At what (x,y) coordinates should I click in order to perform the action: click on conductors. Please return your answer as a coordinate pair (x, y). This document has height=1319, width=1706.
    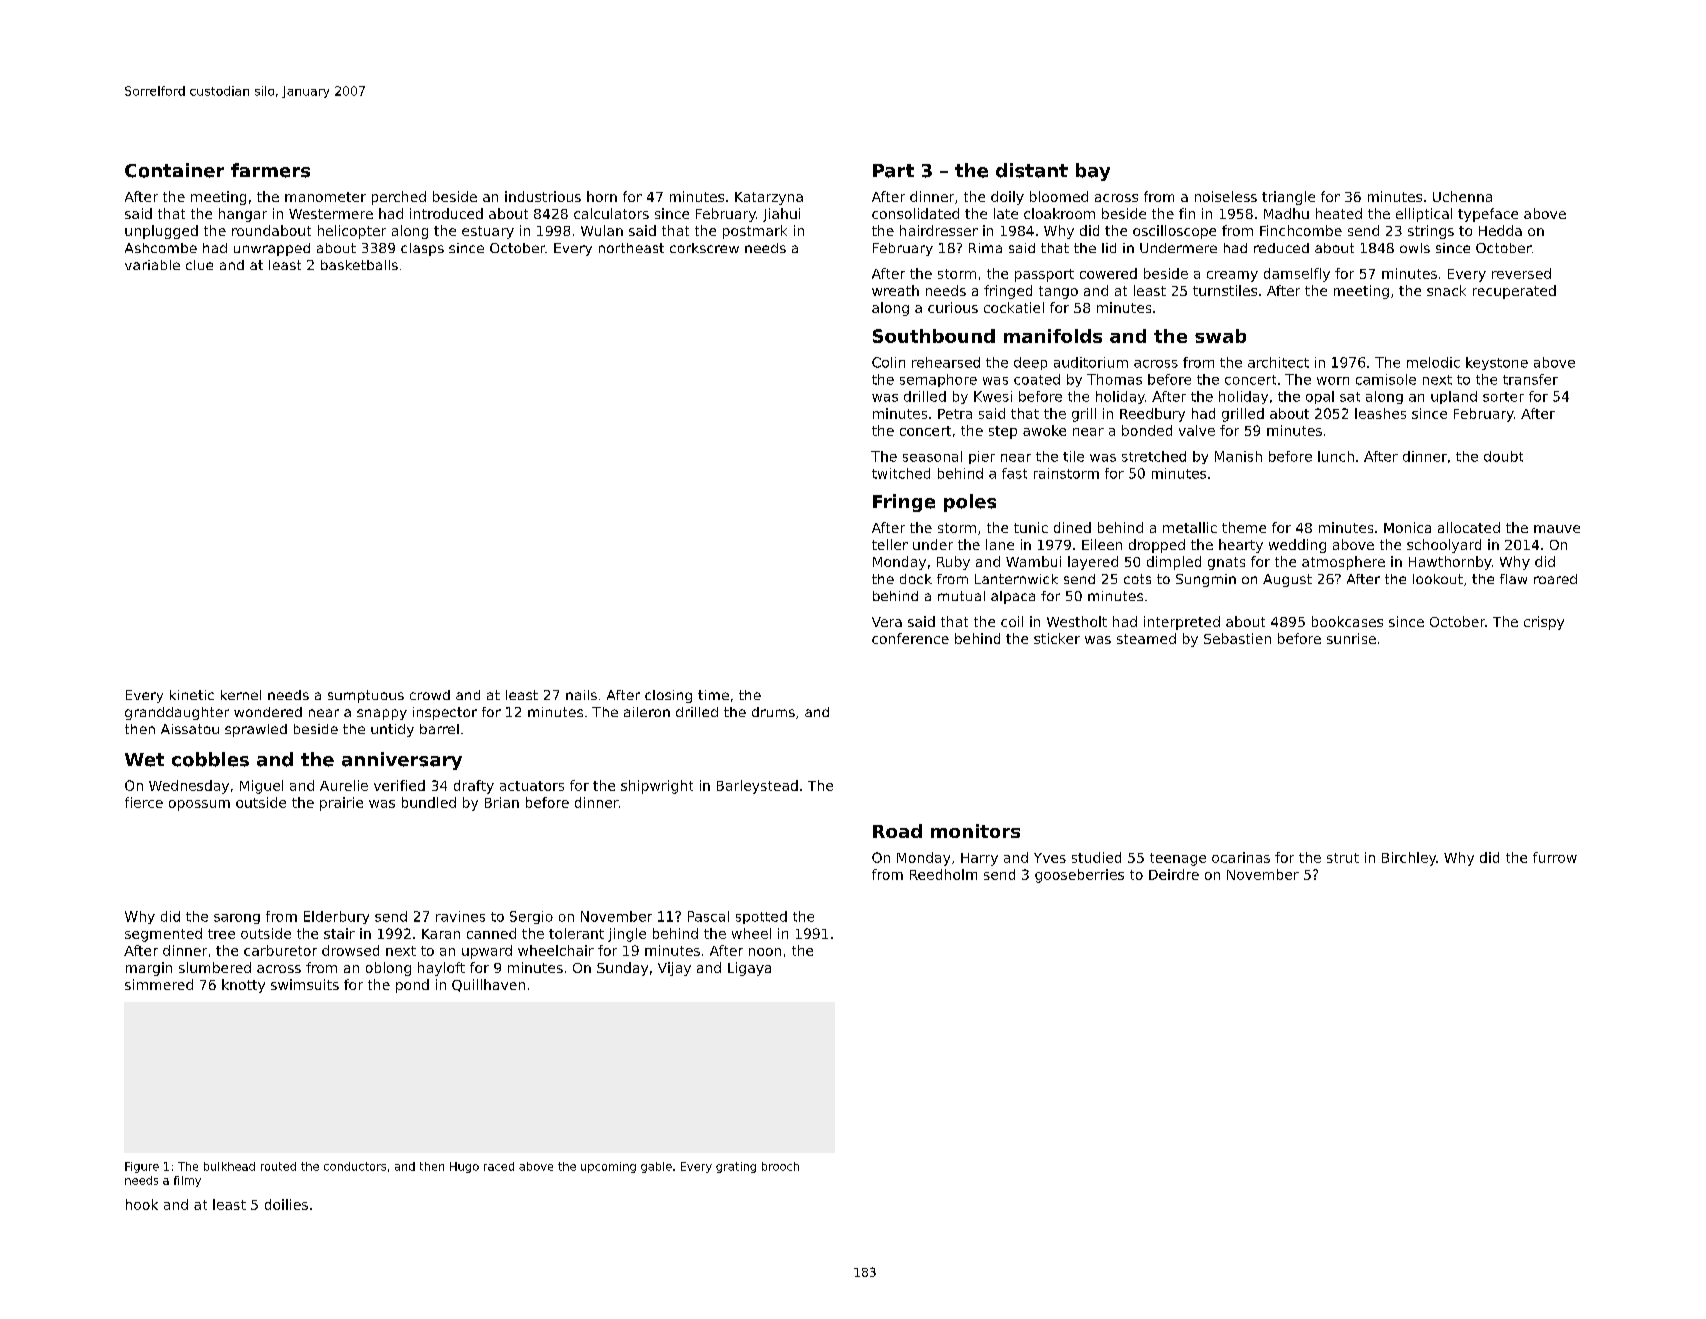
    Looking at the image, I should click on (355, 1166).
